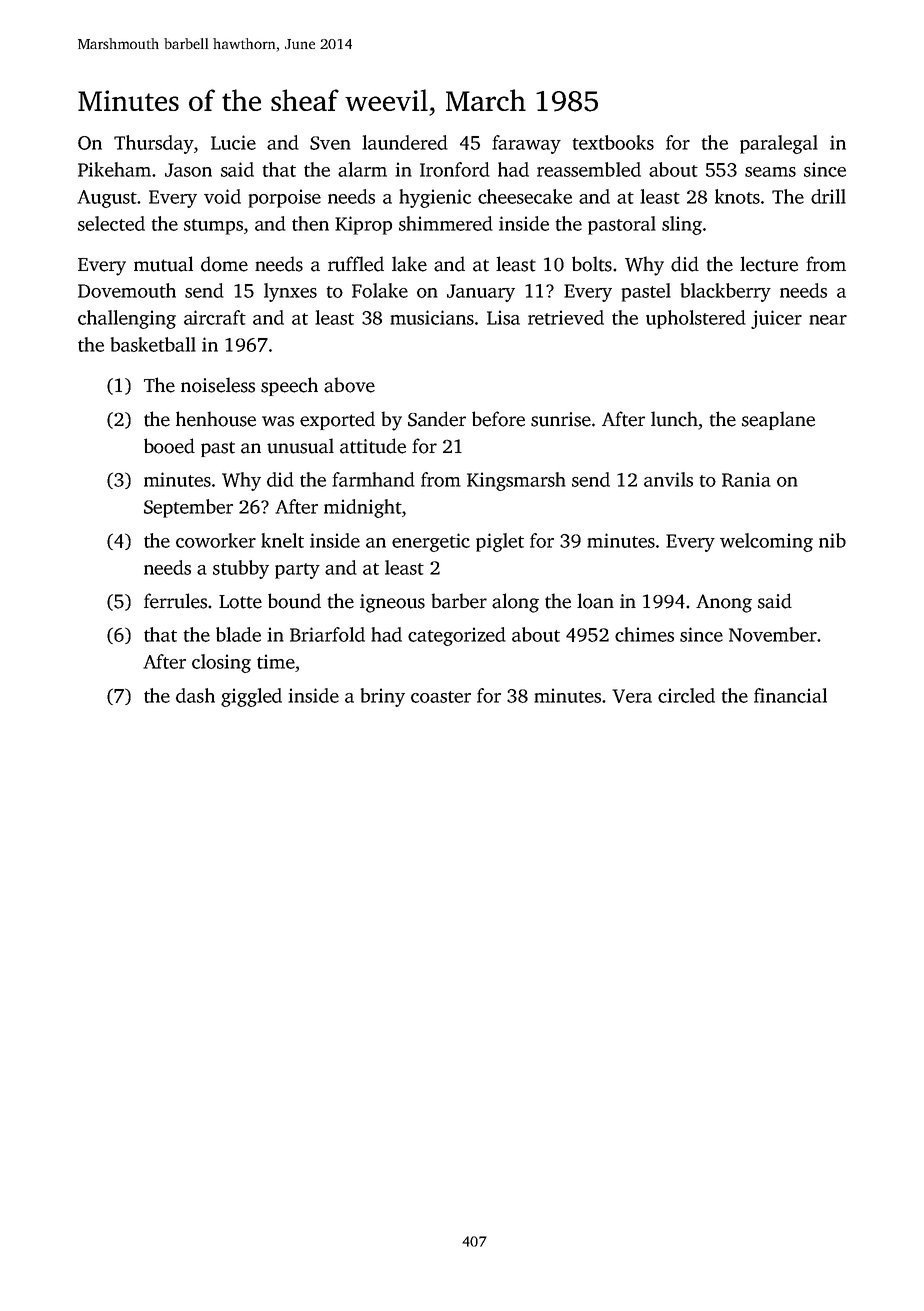 Image resolution: width=924 pixels, height=1311 pixels. Describe the element at coordinates (766, 542) in the screenshot. I see `welcoming` at that location.
